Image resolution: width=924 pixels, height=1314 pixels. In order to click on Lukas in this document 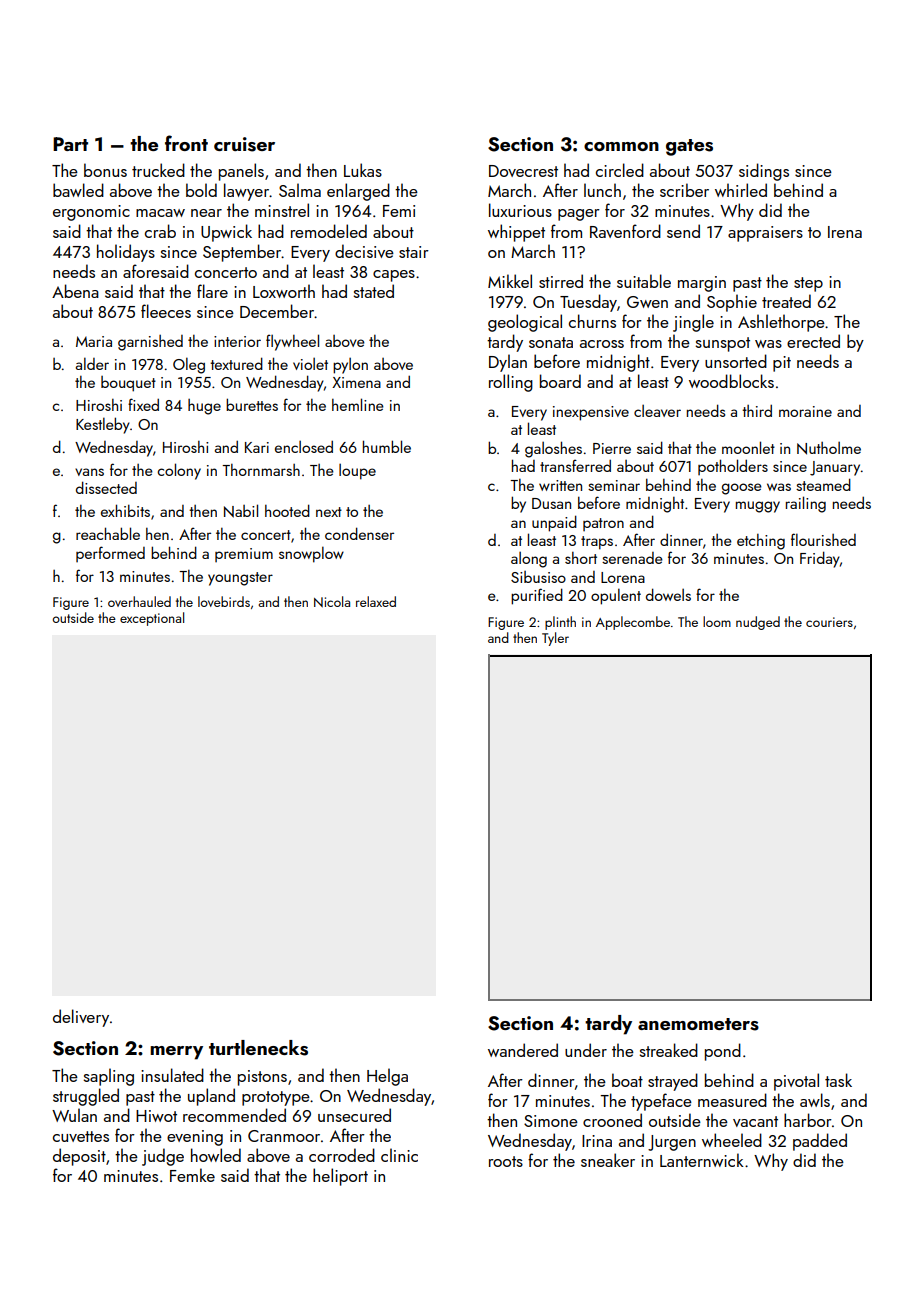, I will do `click(363, 170)`.
